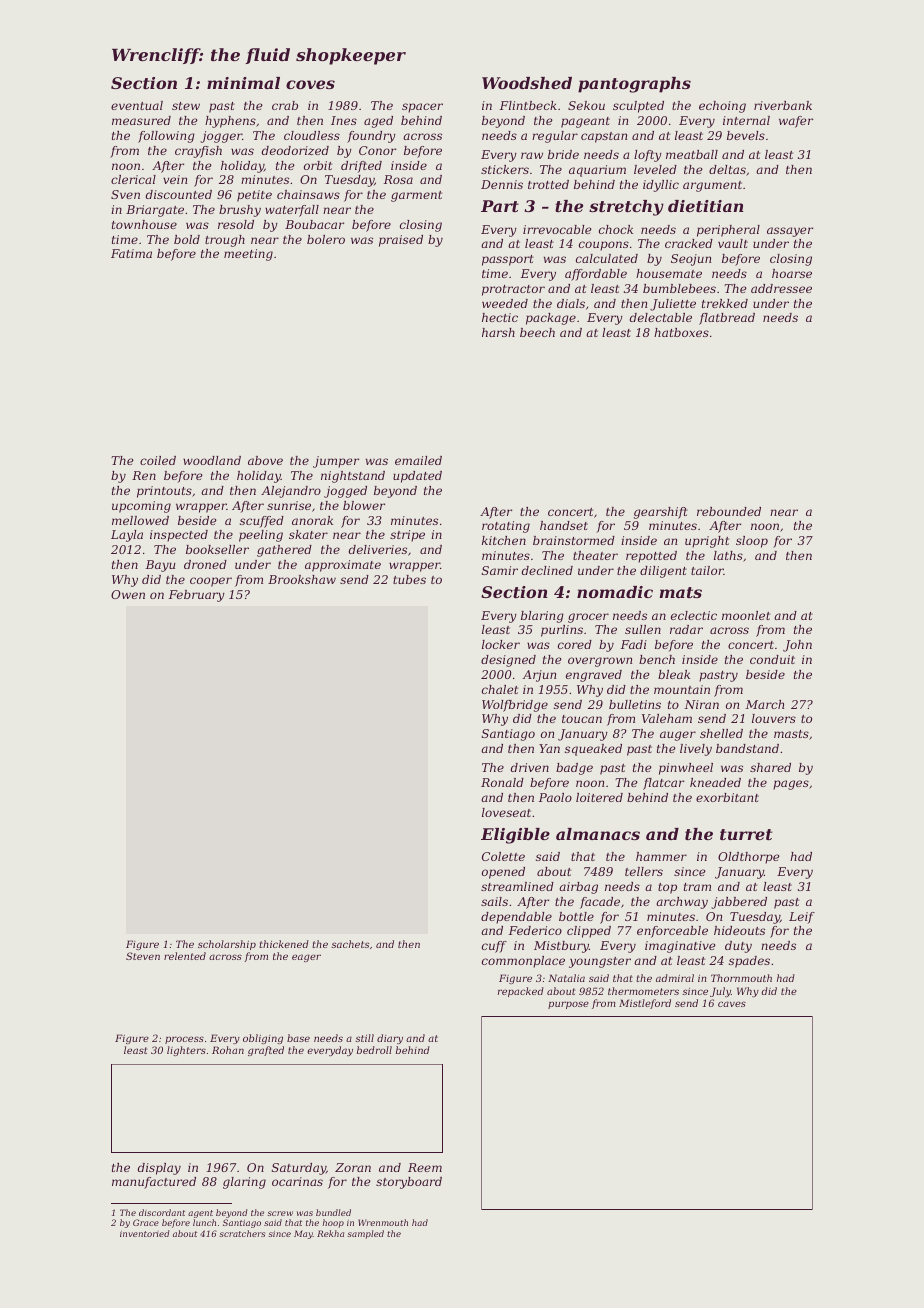 The height and width of the image is (1308, 924). I want to click on Ronald, so click(502, 782).
